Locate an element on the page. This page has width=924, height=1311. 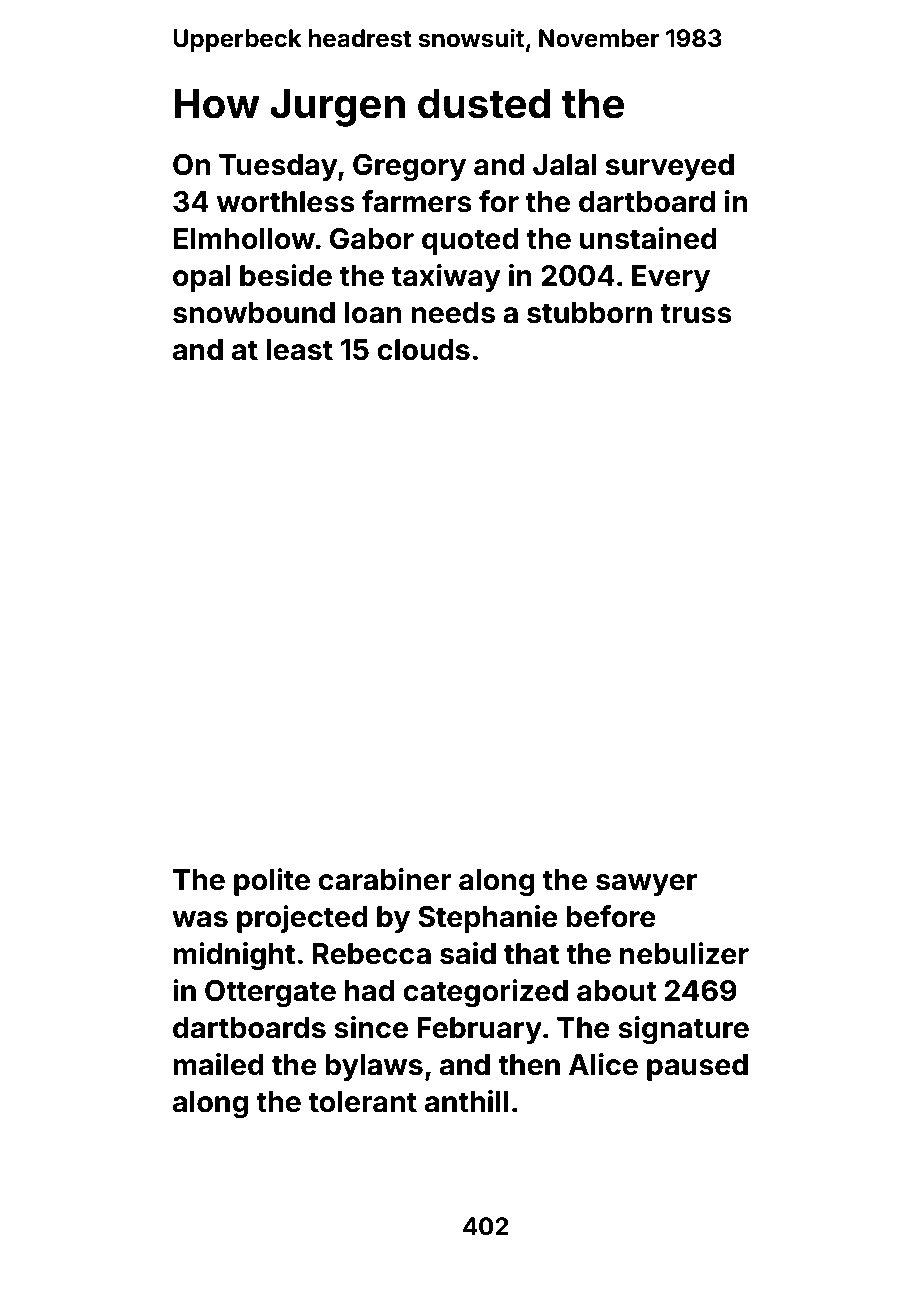
about is located at coordinates (617, 991).
